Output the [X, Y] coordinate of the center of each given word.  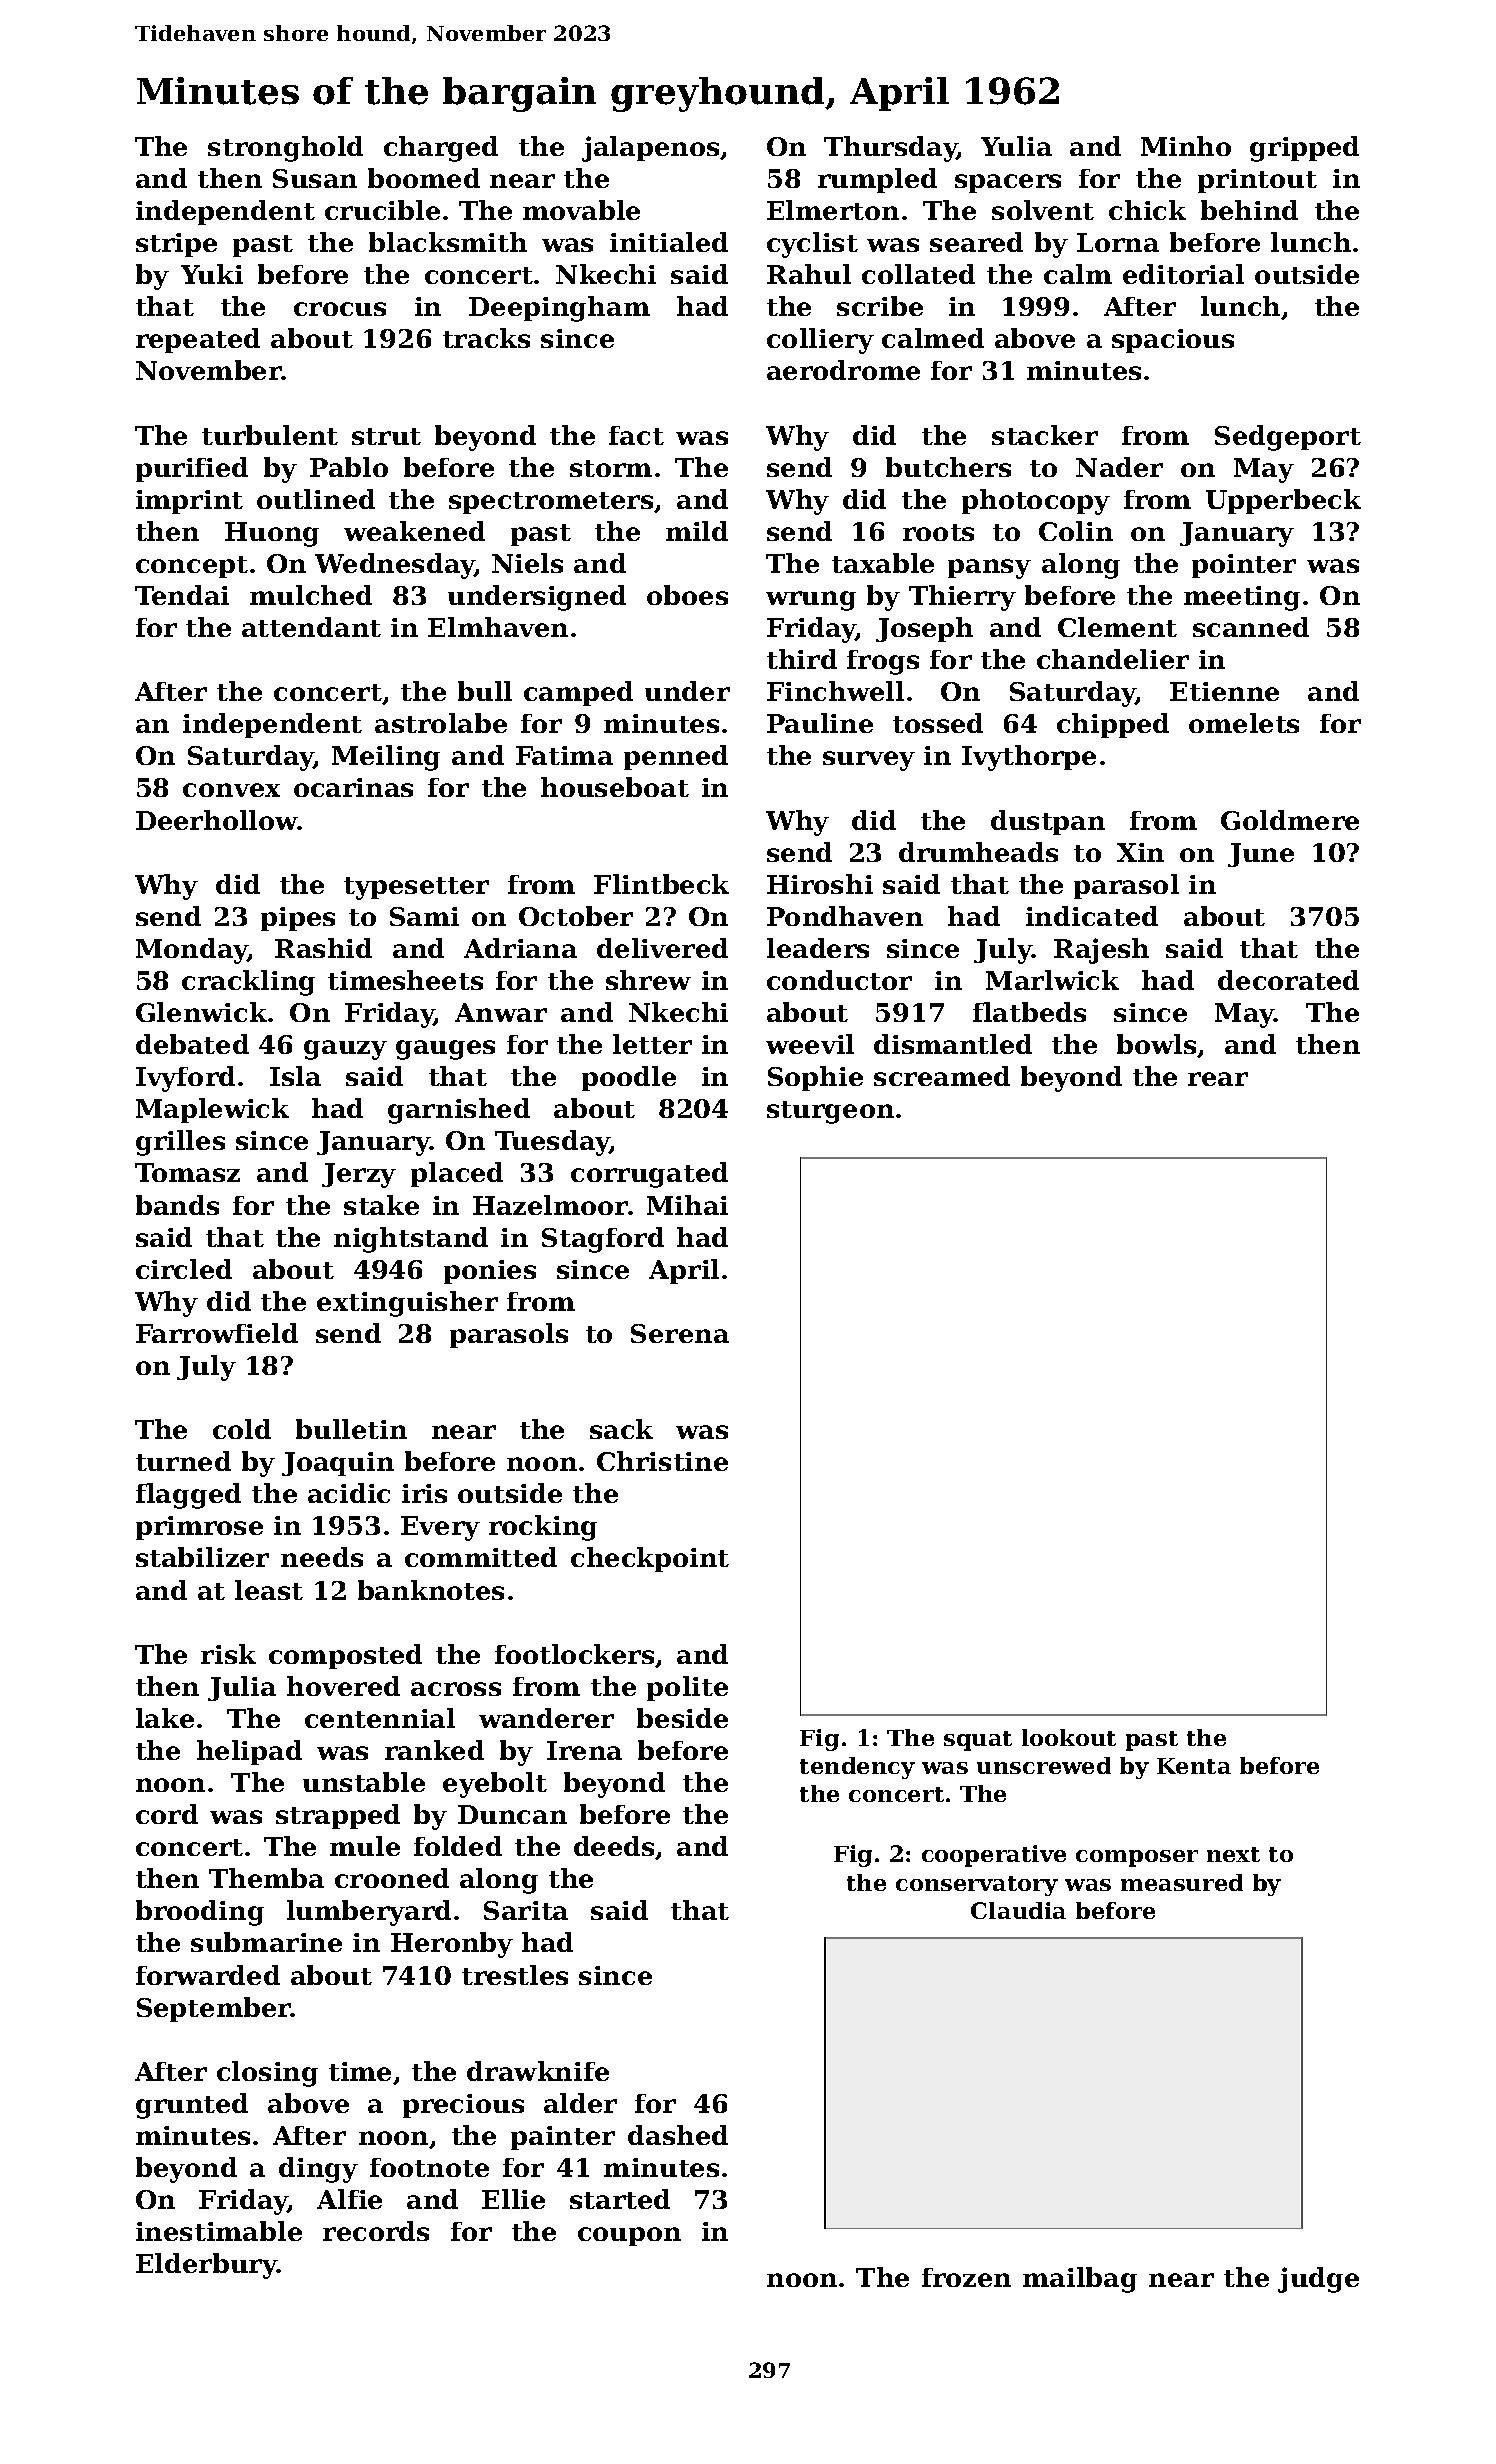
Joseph [924, 629]
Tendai [182, 595]
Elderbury [206, 2266]
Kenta [1194, 1766]
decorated [1288, 980]
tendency [857, 1768]
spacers [1008, 183]
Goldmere [1290, 820]
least [269, 1590]
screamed [942, 1076]
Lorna [1118, 242]
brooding [200, 1913]
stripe [176, 245]
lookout [1069, 1737]
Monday [192, 951]
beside [682, 1718]
